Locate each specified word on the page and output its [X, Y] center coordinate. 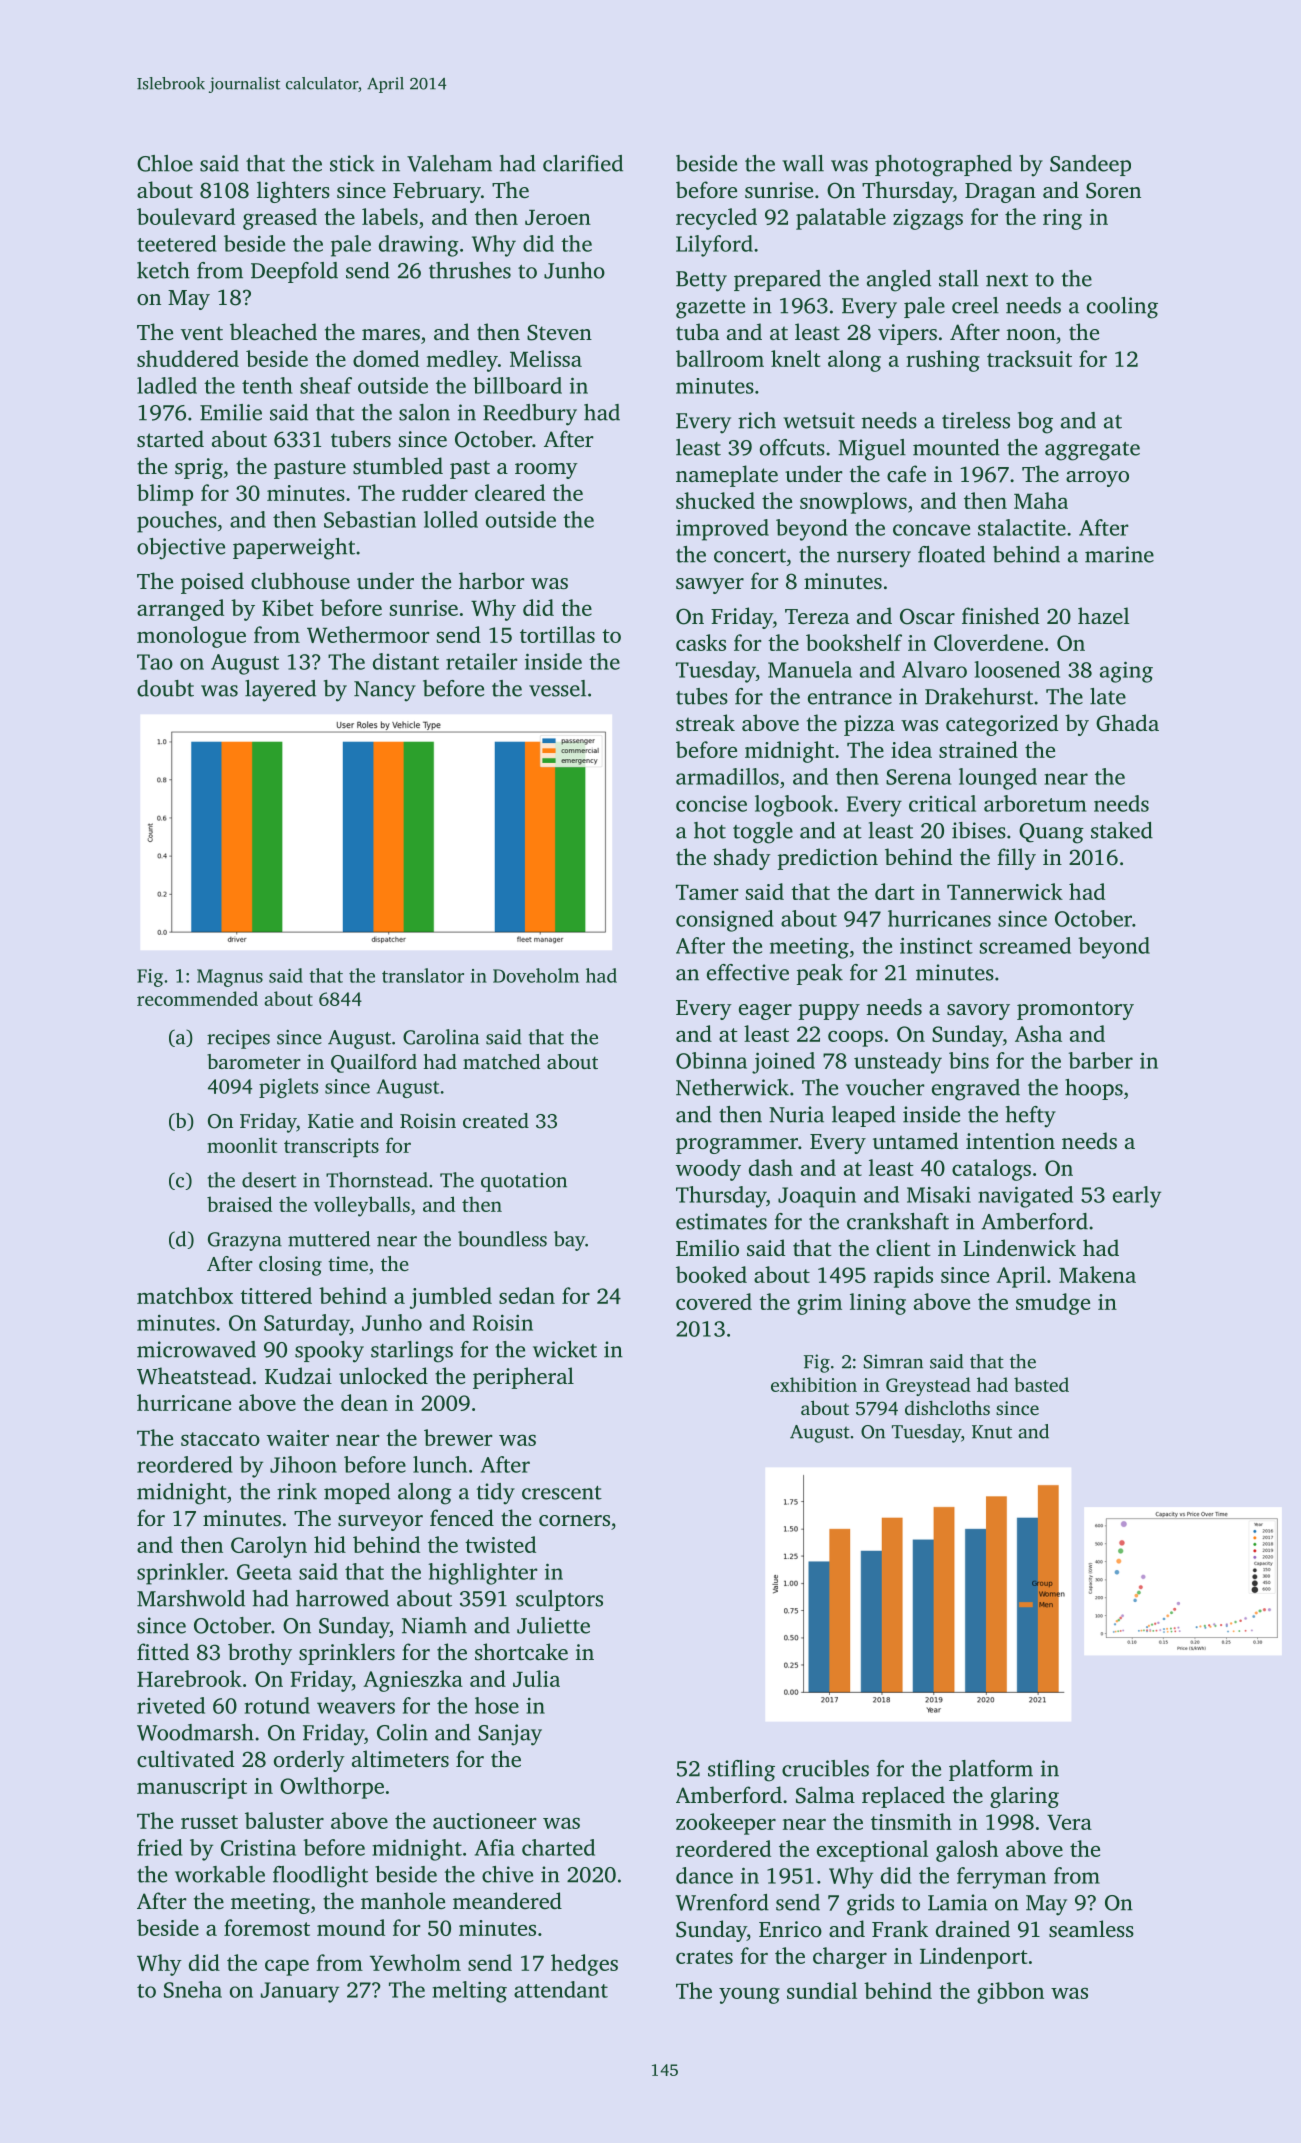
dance [704, 1875]
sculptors [559, 1600]
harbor [492, 580]
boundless [502, 1239]
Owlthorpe [332, 1788]
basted [1041, 1384]
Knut [992, 1432]
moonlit [242, 1145]
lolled [451, 519]
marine [1119, 554]
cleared [510, 492]
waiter [298, 1438]
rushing [943, 361]
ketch [163, 270]
